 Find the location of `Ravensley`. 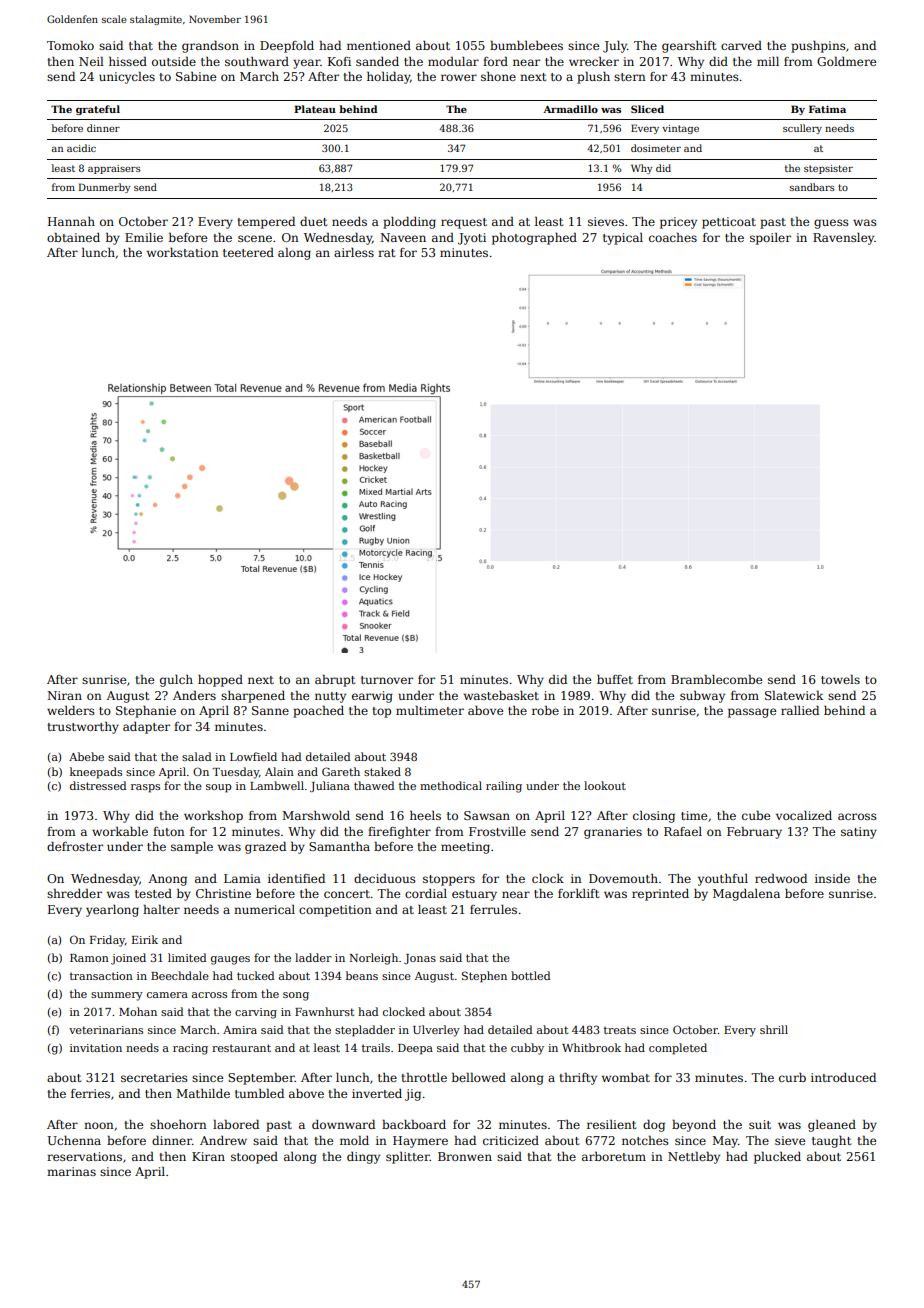

Ravensley is located at coordinates (843, 239).
